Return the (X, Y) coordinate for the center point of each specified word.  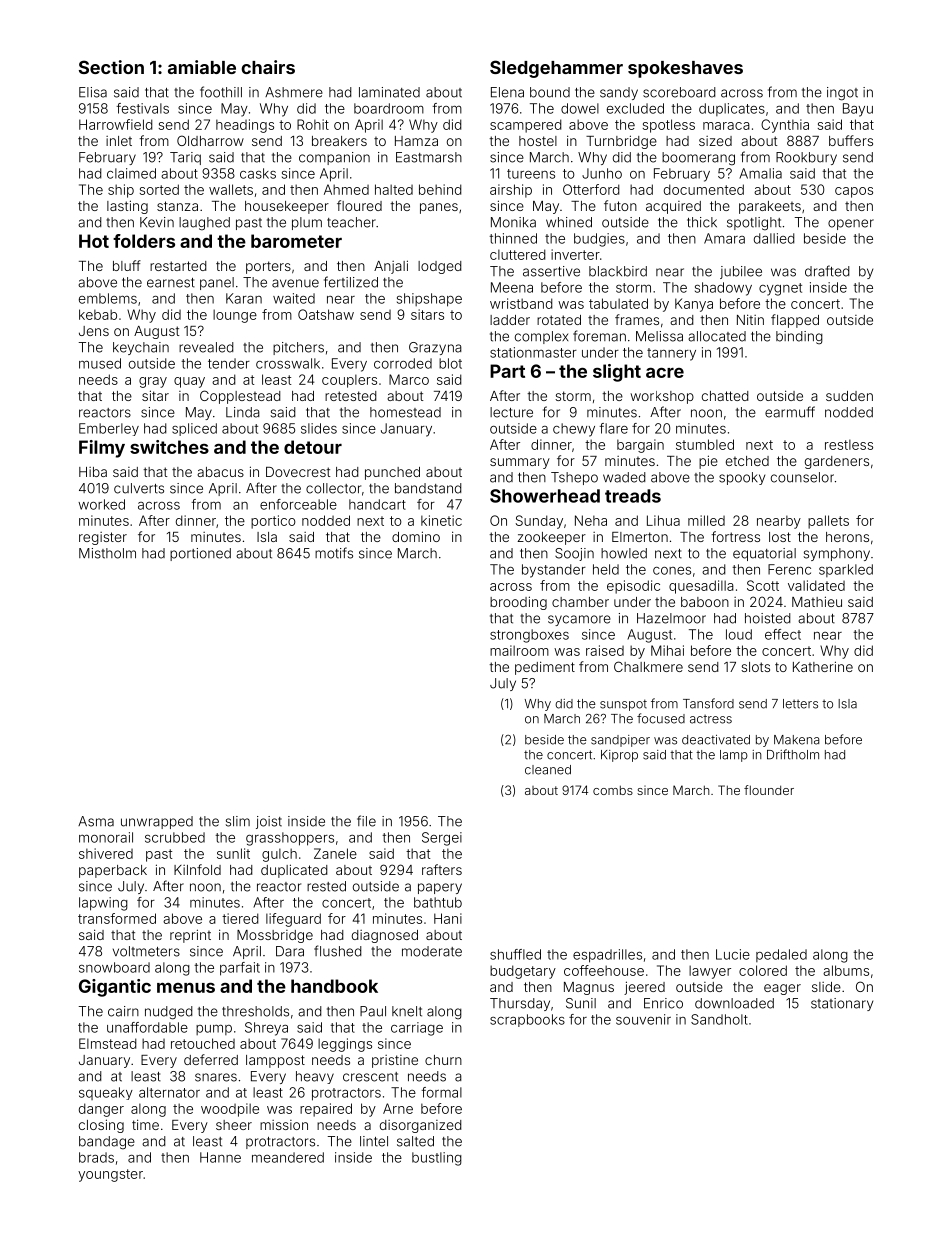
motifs (334, 553)
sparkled (846, 570)
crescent (370, 1077)
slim (238, 821)
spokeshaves (685, 69)
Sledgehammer (556, 69)
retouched (203, 1043)
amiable (202, 67)
